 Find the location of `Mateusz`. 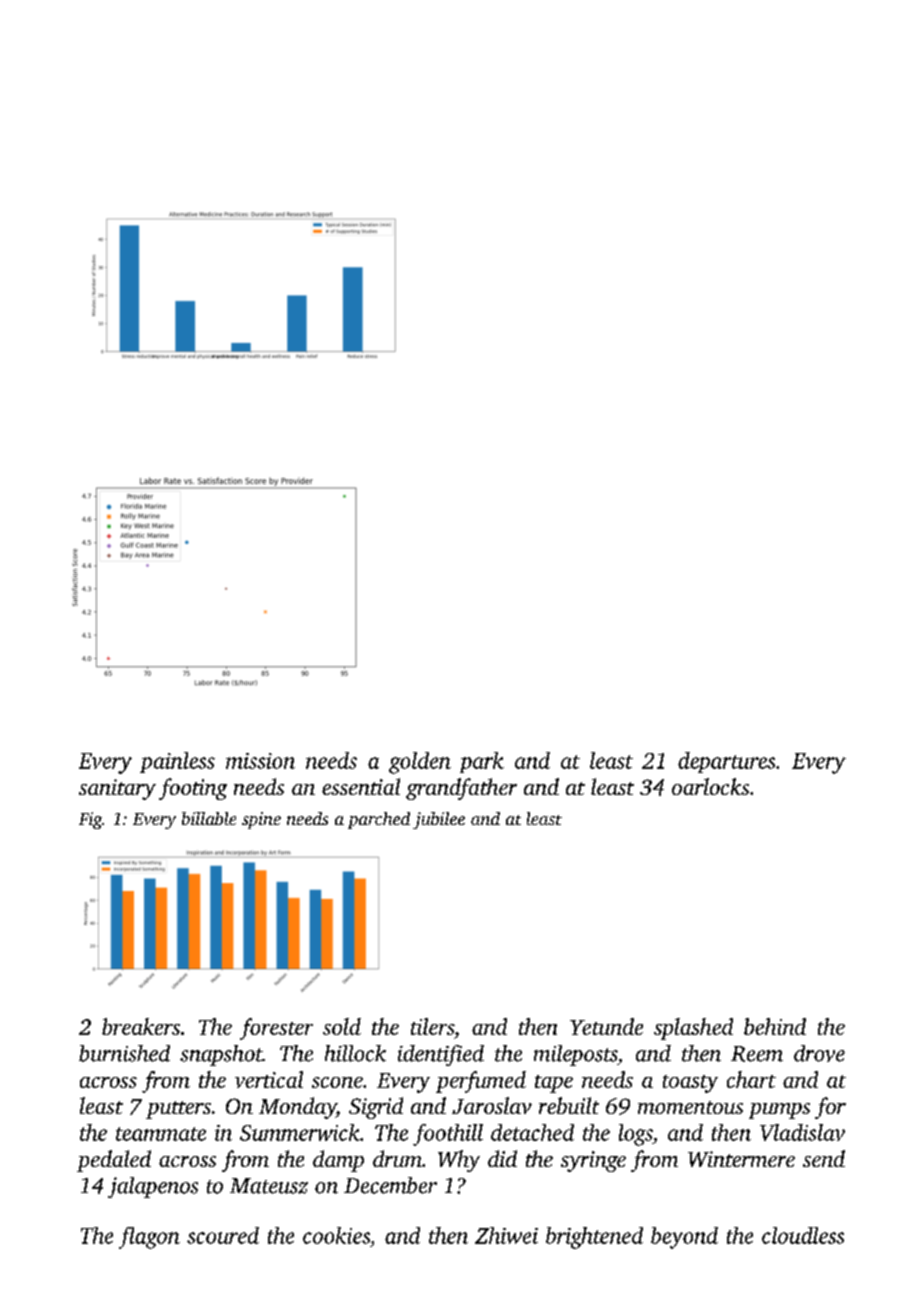

Mateusz is located at coordinates (269, 1186).
